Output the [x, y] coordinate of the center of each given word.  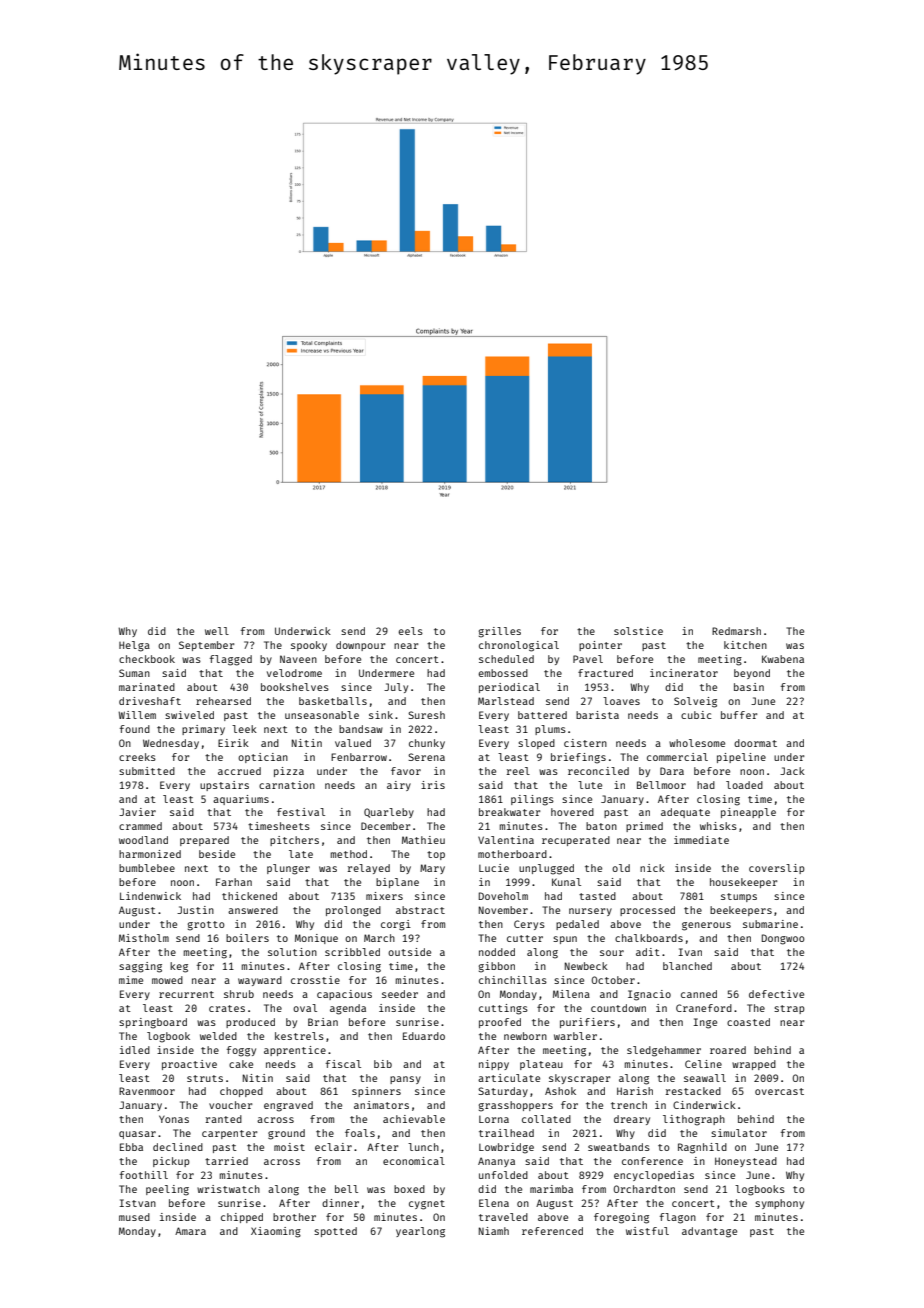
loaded [744, 785]
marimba [551, 1189]
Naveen [298, 659]
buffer [739, 715]
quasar [137, 1135]
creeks [137, 757]
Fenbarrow [359, 757]
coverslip [777, 869]
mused [134, 1217]
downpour [360, 646]
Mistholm [144, 938]
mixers [384, 896]
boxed [409, 1189]
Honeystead [746, 1162]
